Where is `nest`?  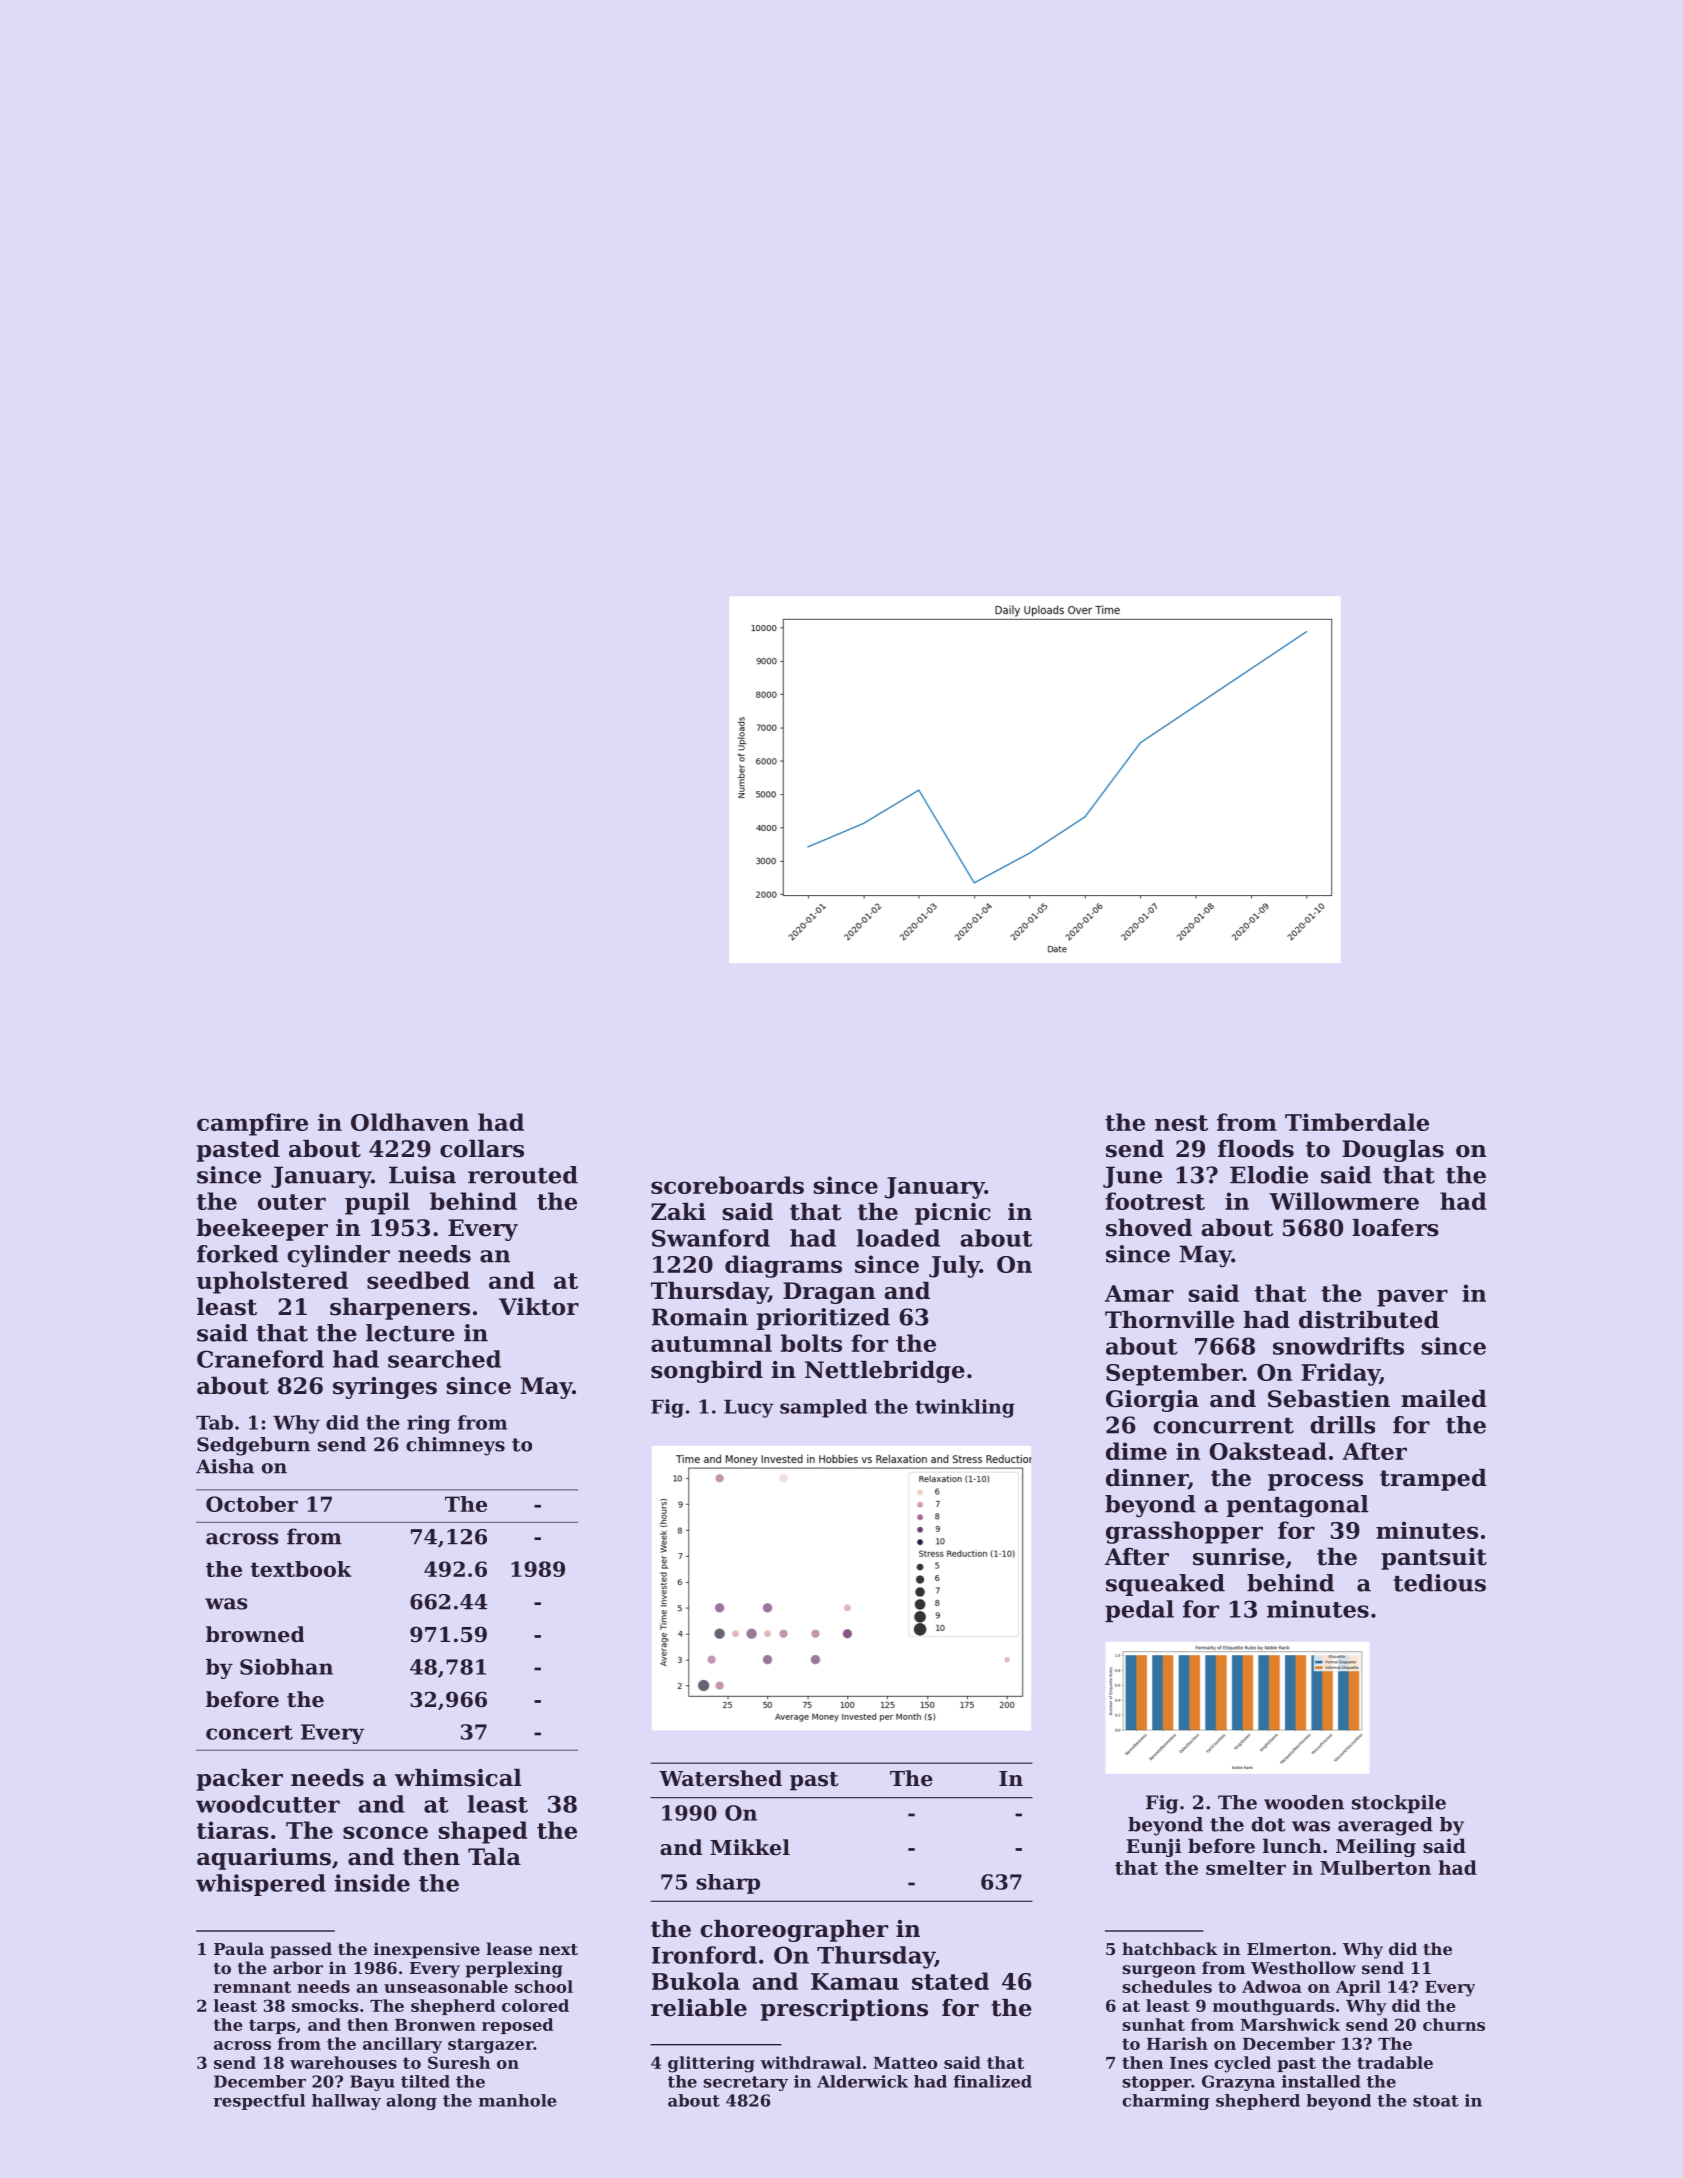 nest is located at coordinates (1181, 1123).
